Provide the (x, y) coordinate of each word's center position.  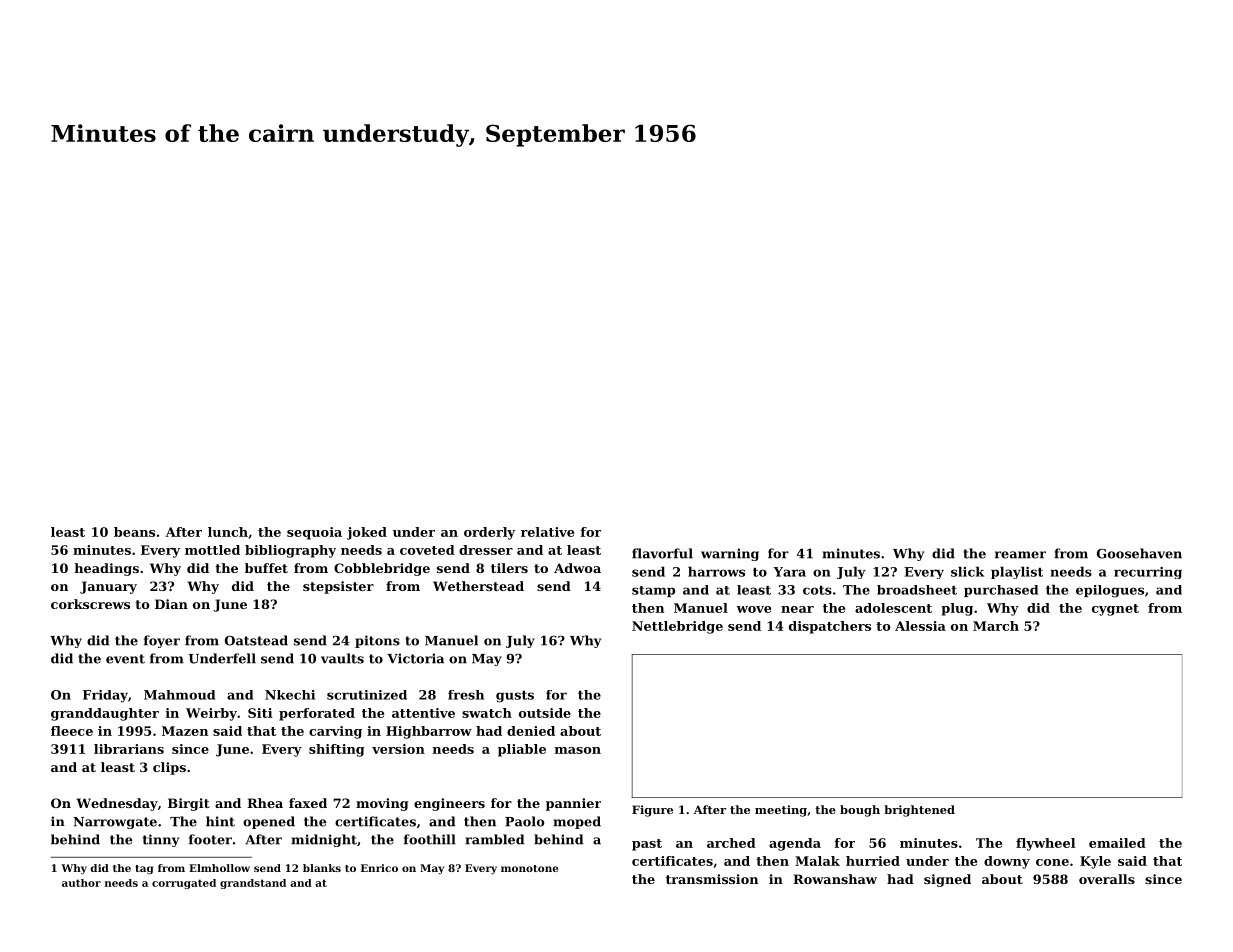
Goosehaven (1139, 553)
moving (382, 804)
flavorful (662, 553)
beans (134, 532)
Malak (817, 861)
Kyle (1095, 862)
